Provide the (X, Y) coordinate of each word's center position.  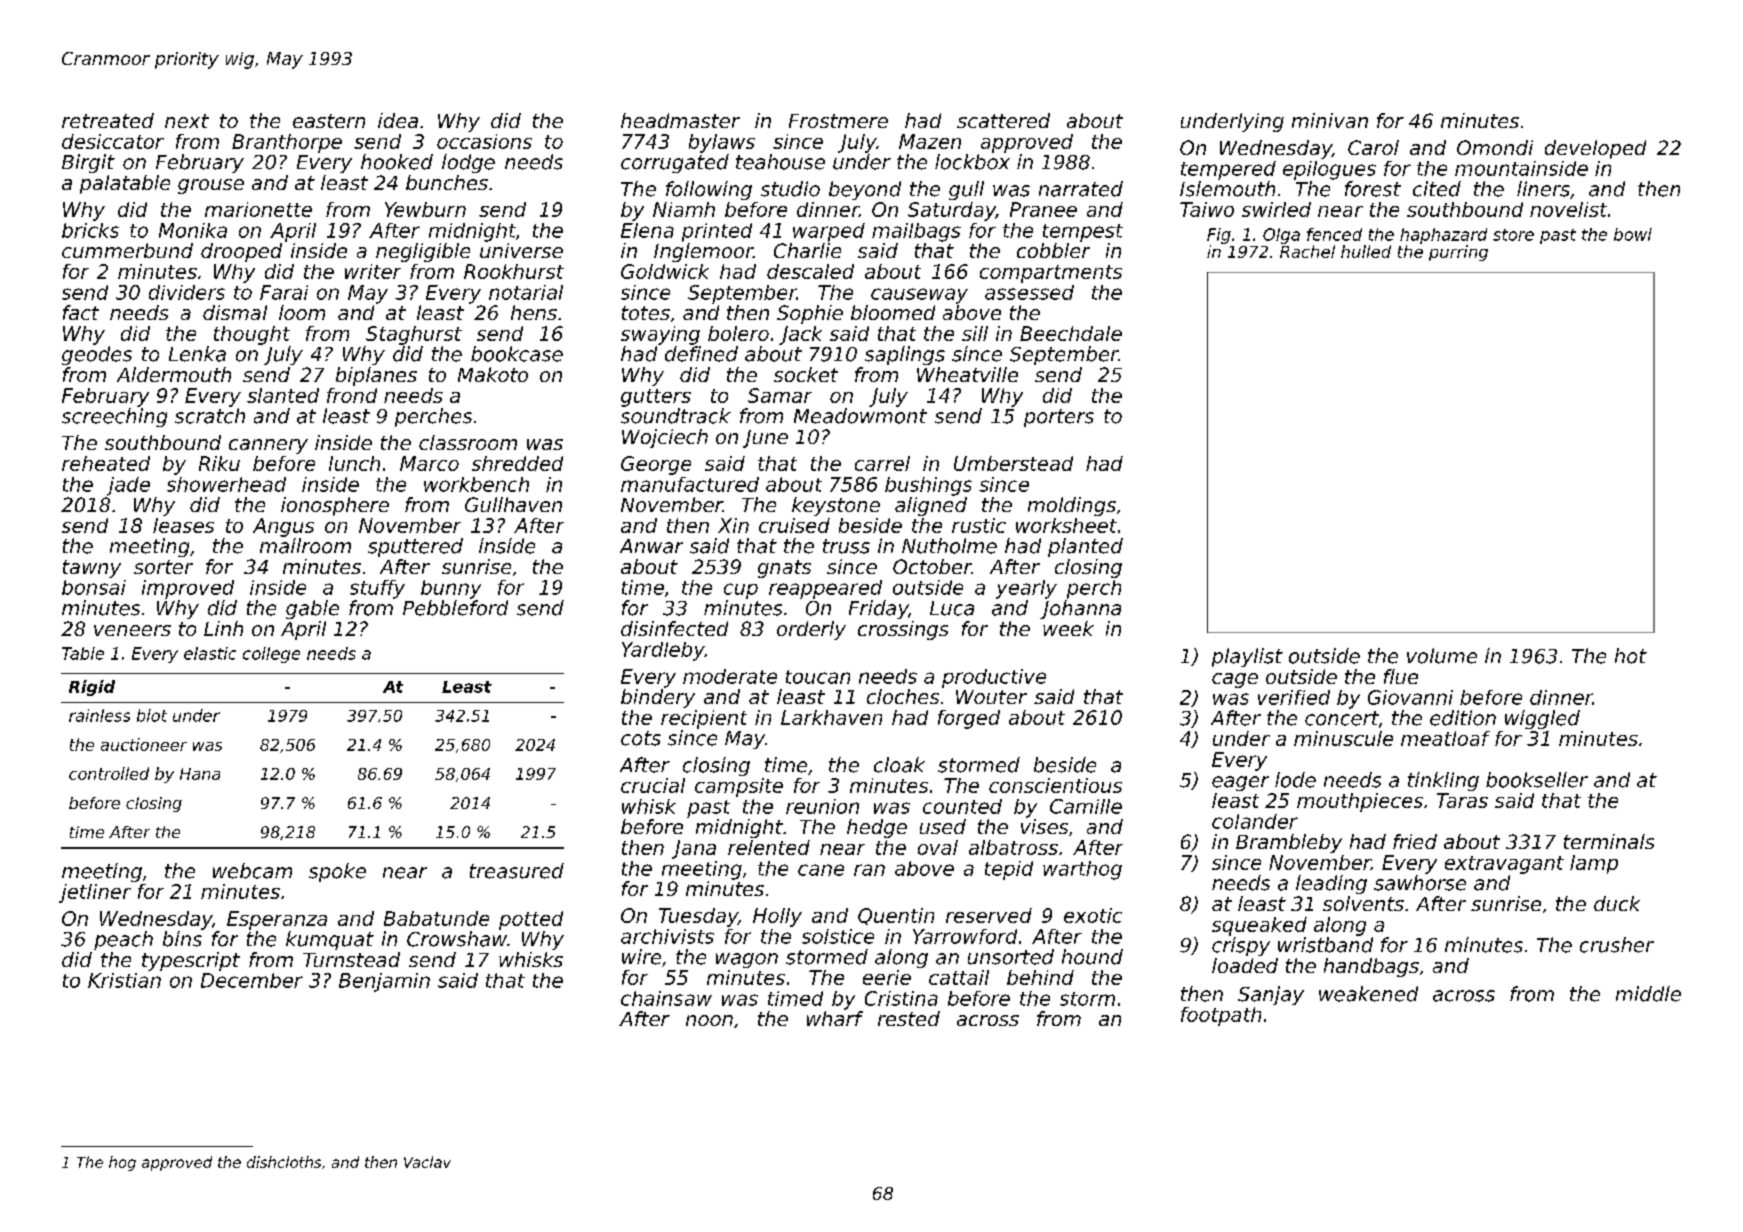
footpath (1221, 1016)
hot (1631, 656)
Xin (733, 525)
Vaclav (427, 1162)
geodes (97, 355)
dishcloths (284, 1162)
